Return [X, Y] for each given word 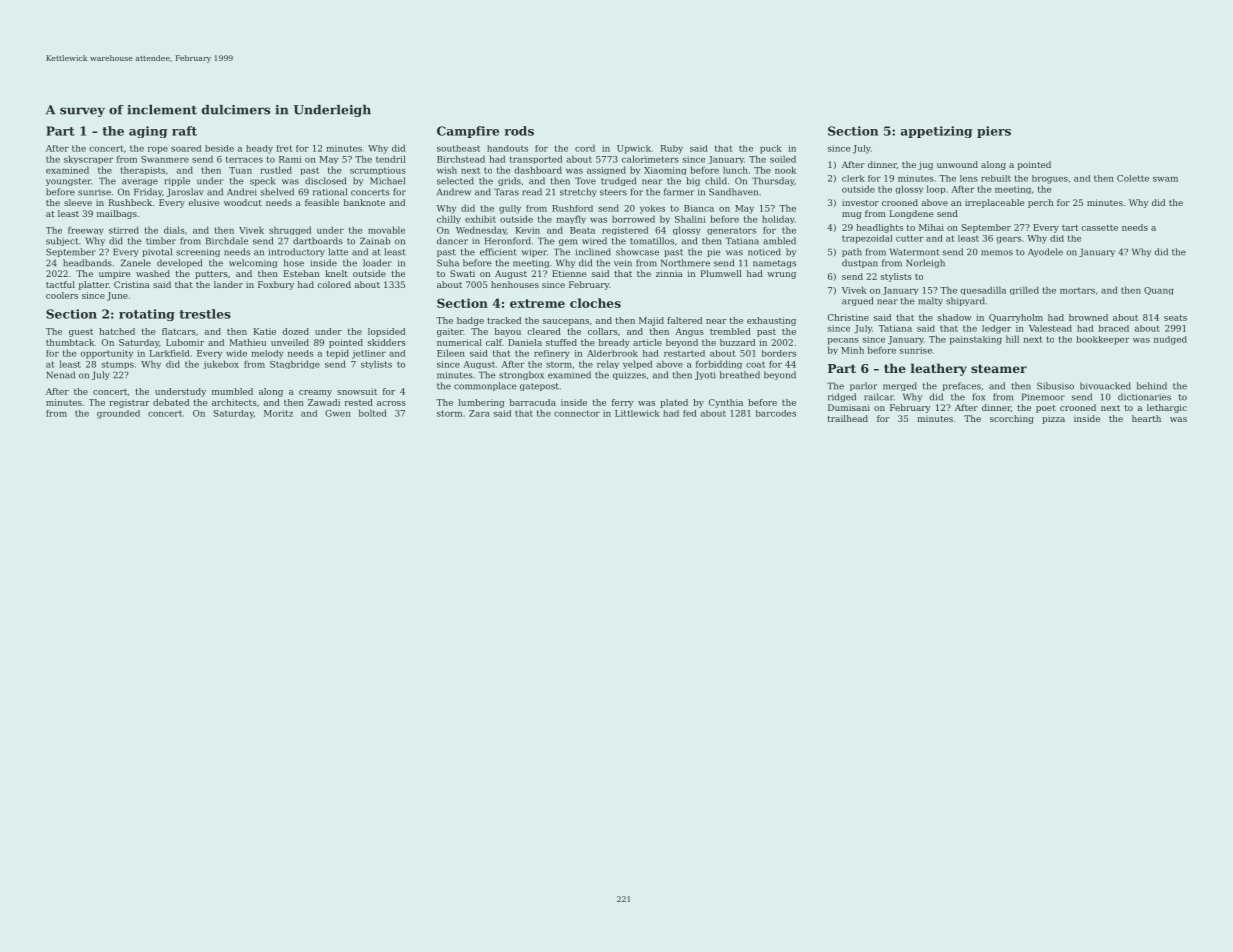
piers [994, 132]
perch [1040, 203]
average [140, 182]
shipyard [965, 301]
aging [148, 132]
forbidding [719, 364]
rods [519, 131]
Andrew [454, 192]
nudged [1170, 340]
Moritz [278, 413]
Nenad [61, 375]
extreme [537, 303]
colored [334, 284]
